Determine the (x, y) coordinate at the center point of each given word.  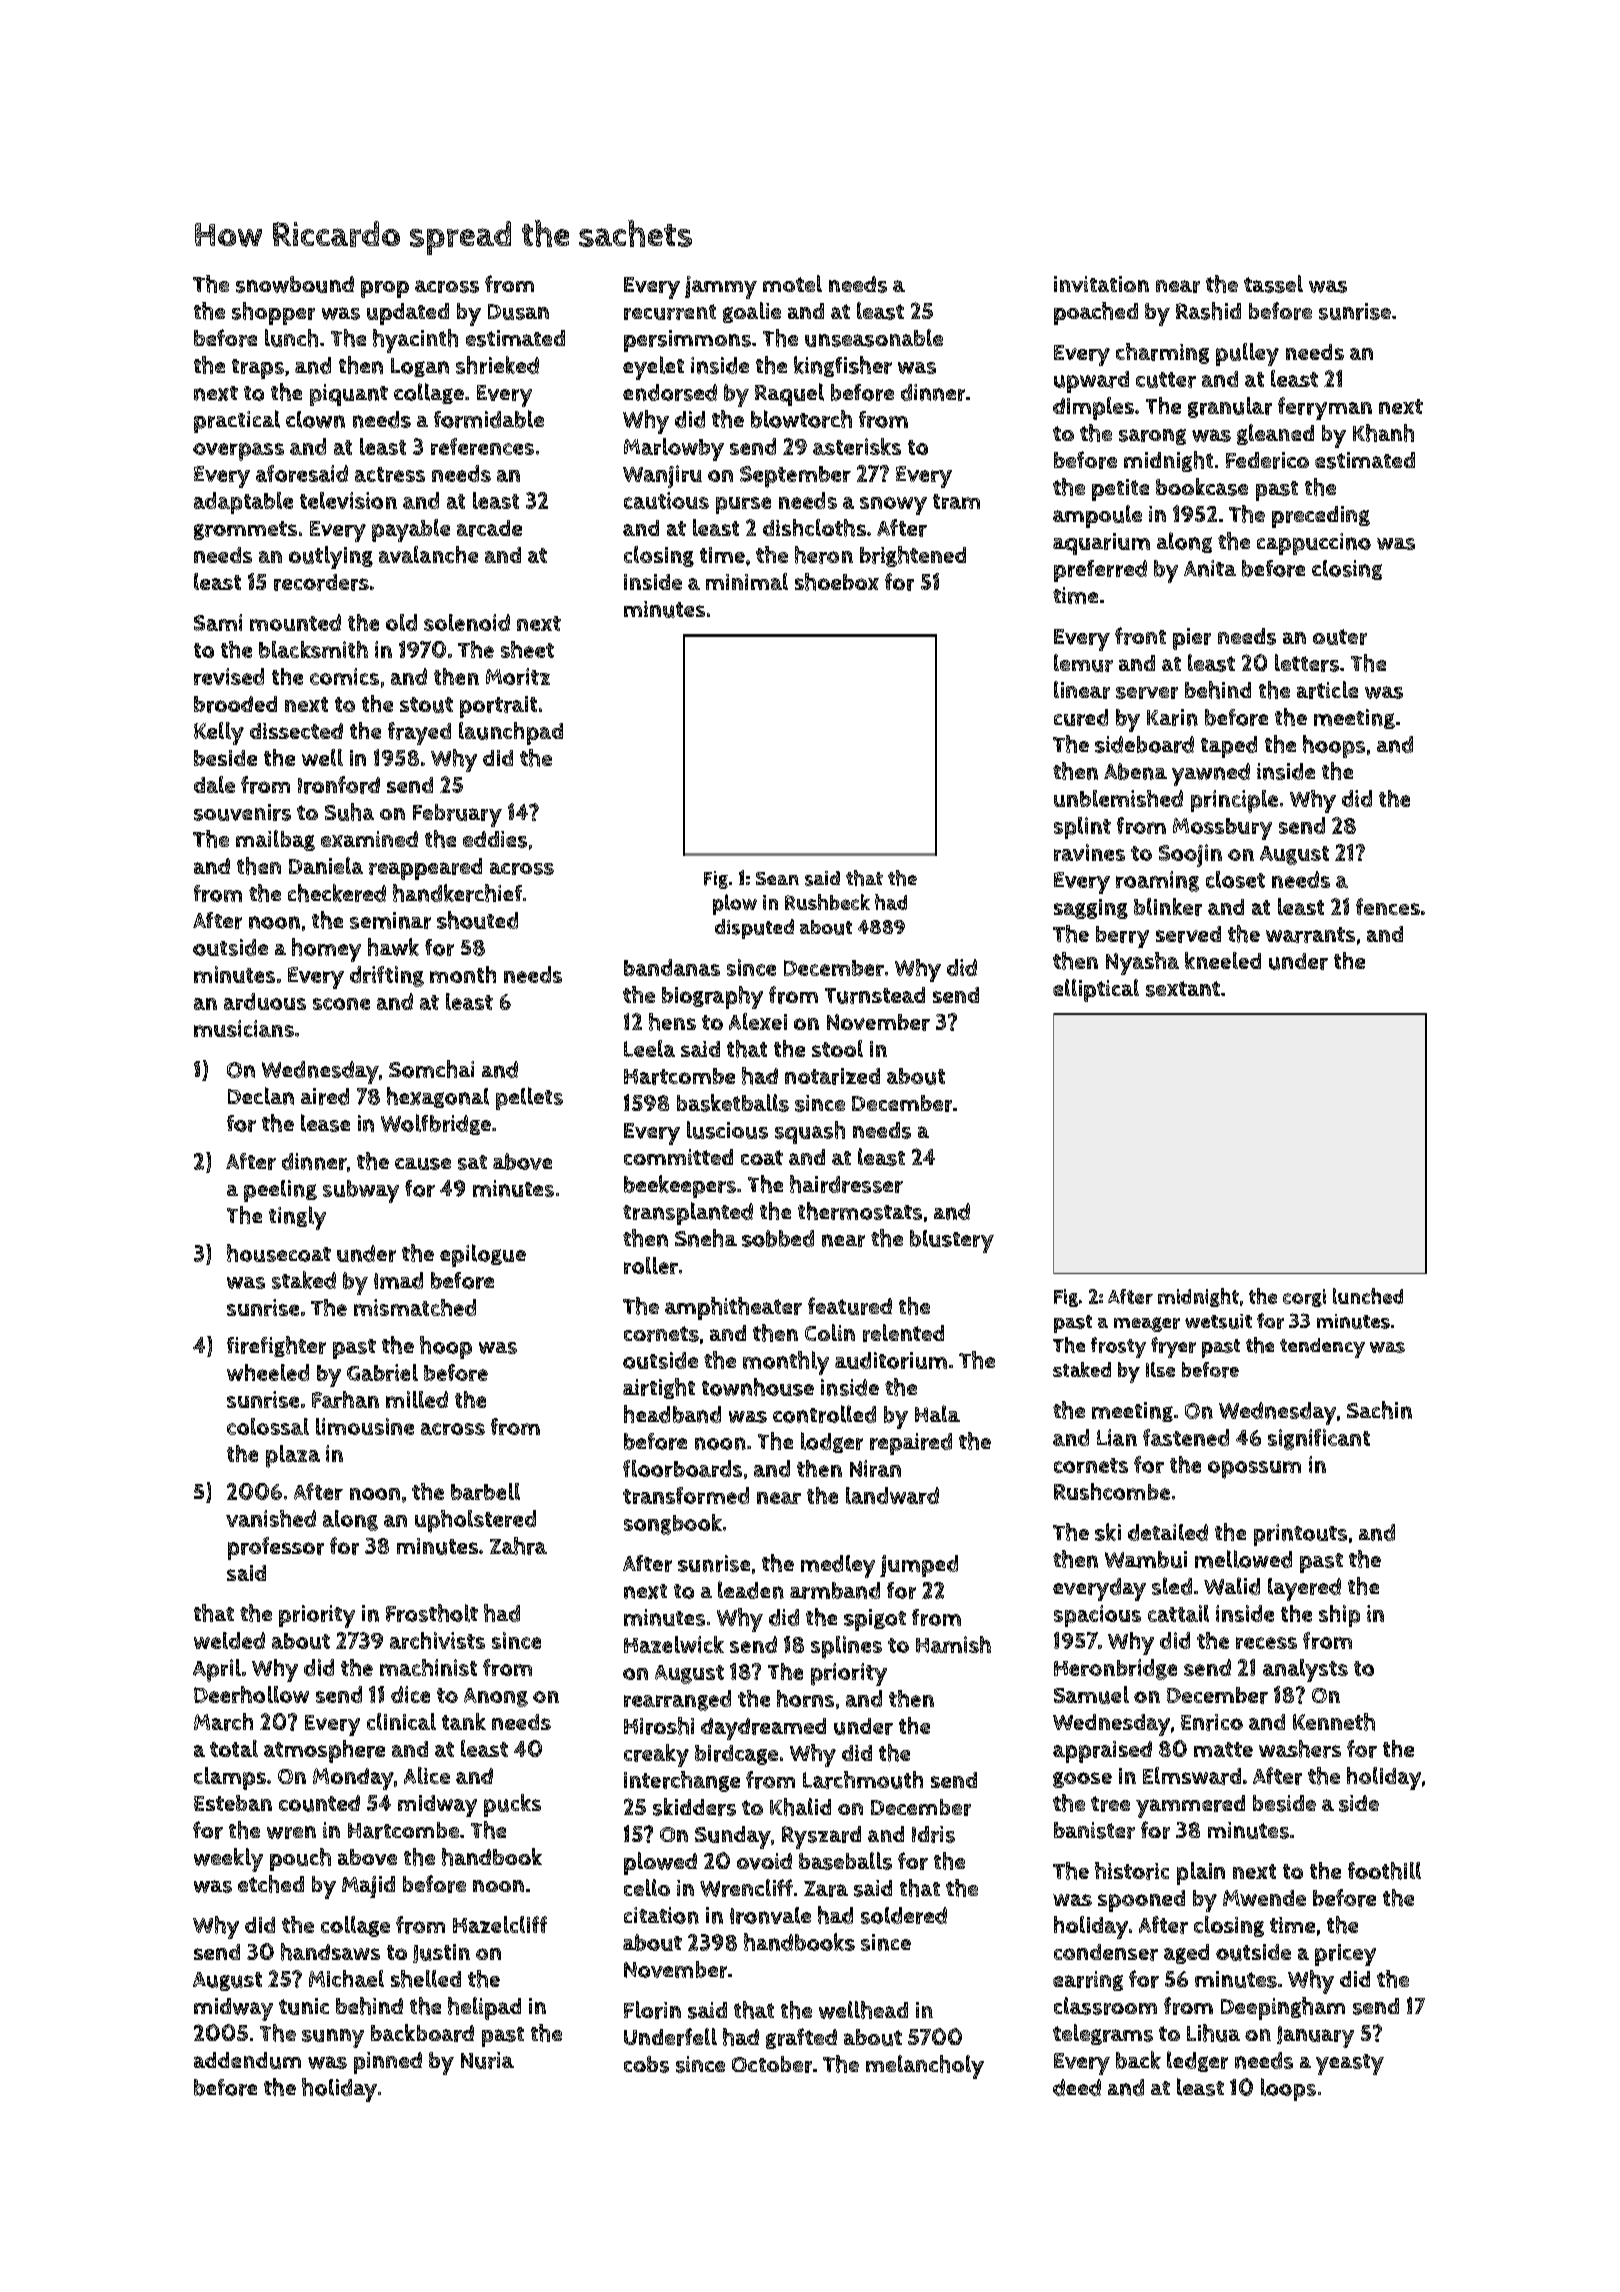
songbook (673, 1524)
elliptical (1096, 990)
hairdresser (846, 1184)
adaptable (243, 503)
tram (956, 501)
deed (1077, 2087)
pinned (388, 2063)
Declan (261, 1096)
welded (229, 1640)
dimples (1093, 408)
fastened (1186, 1437)
